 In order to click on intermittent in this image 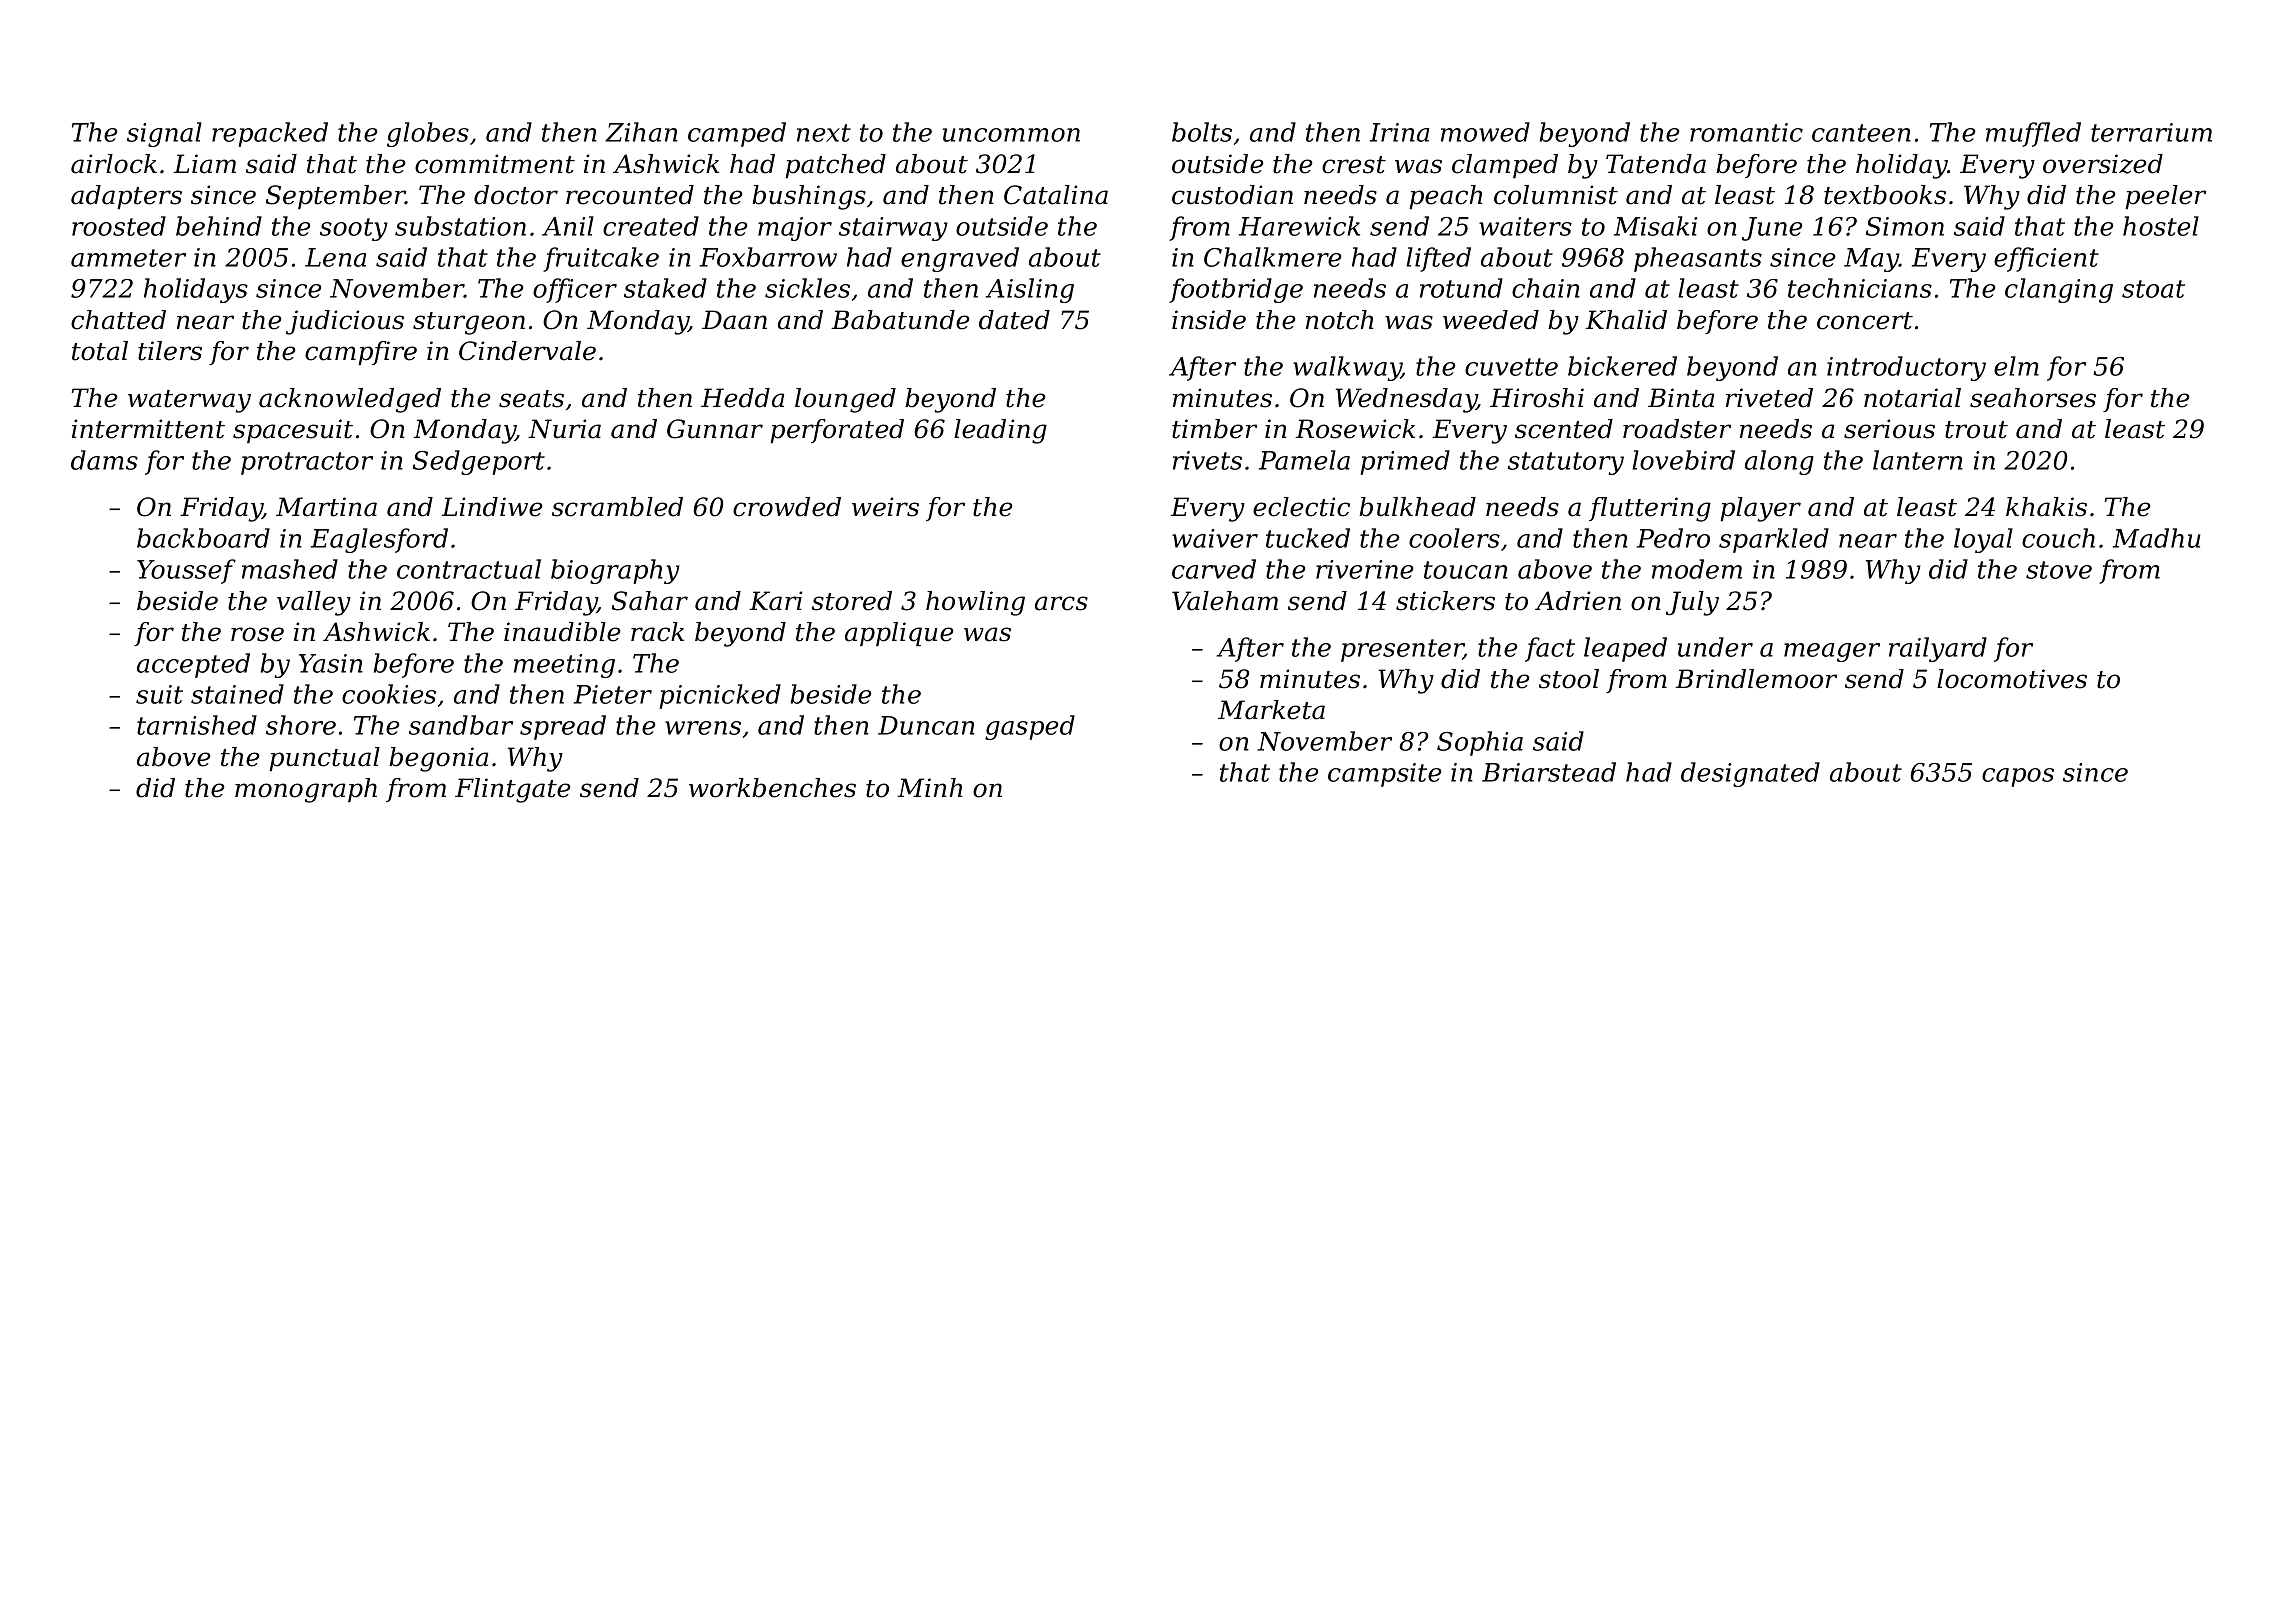, I will do `click(148, 429)`.
